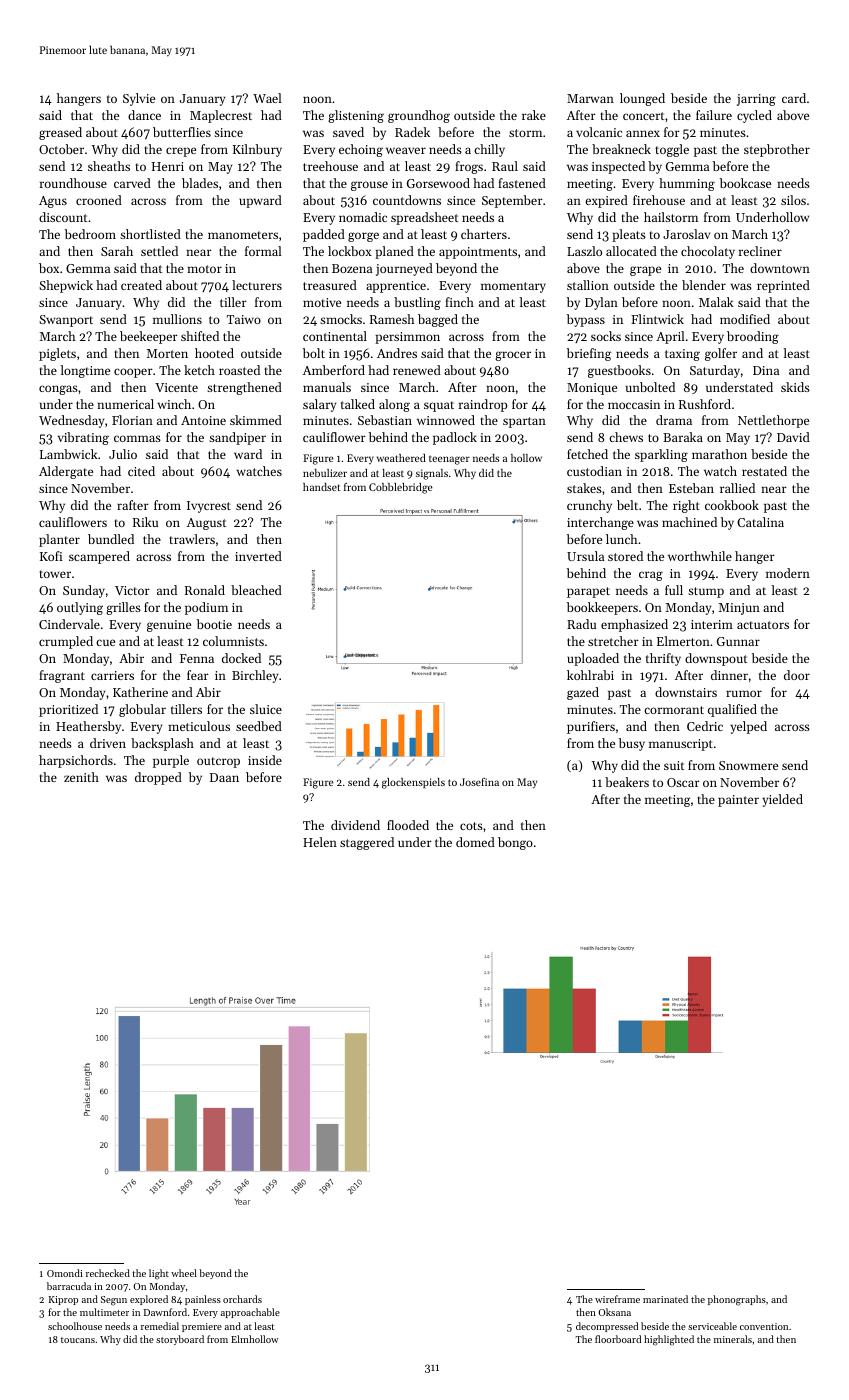 The width and height of the screenshot is (849, 1400). I want to click on storyboard, so click(180, 1340).
